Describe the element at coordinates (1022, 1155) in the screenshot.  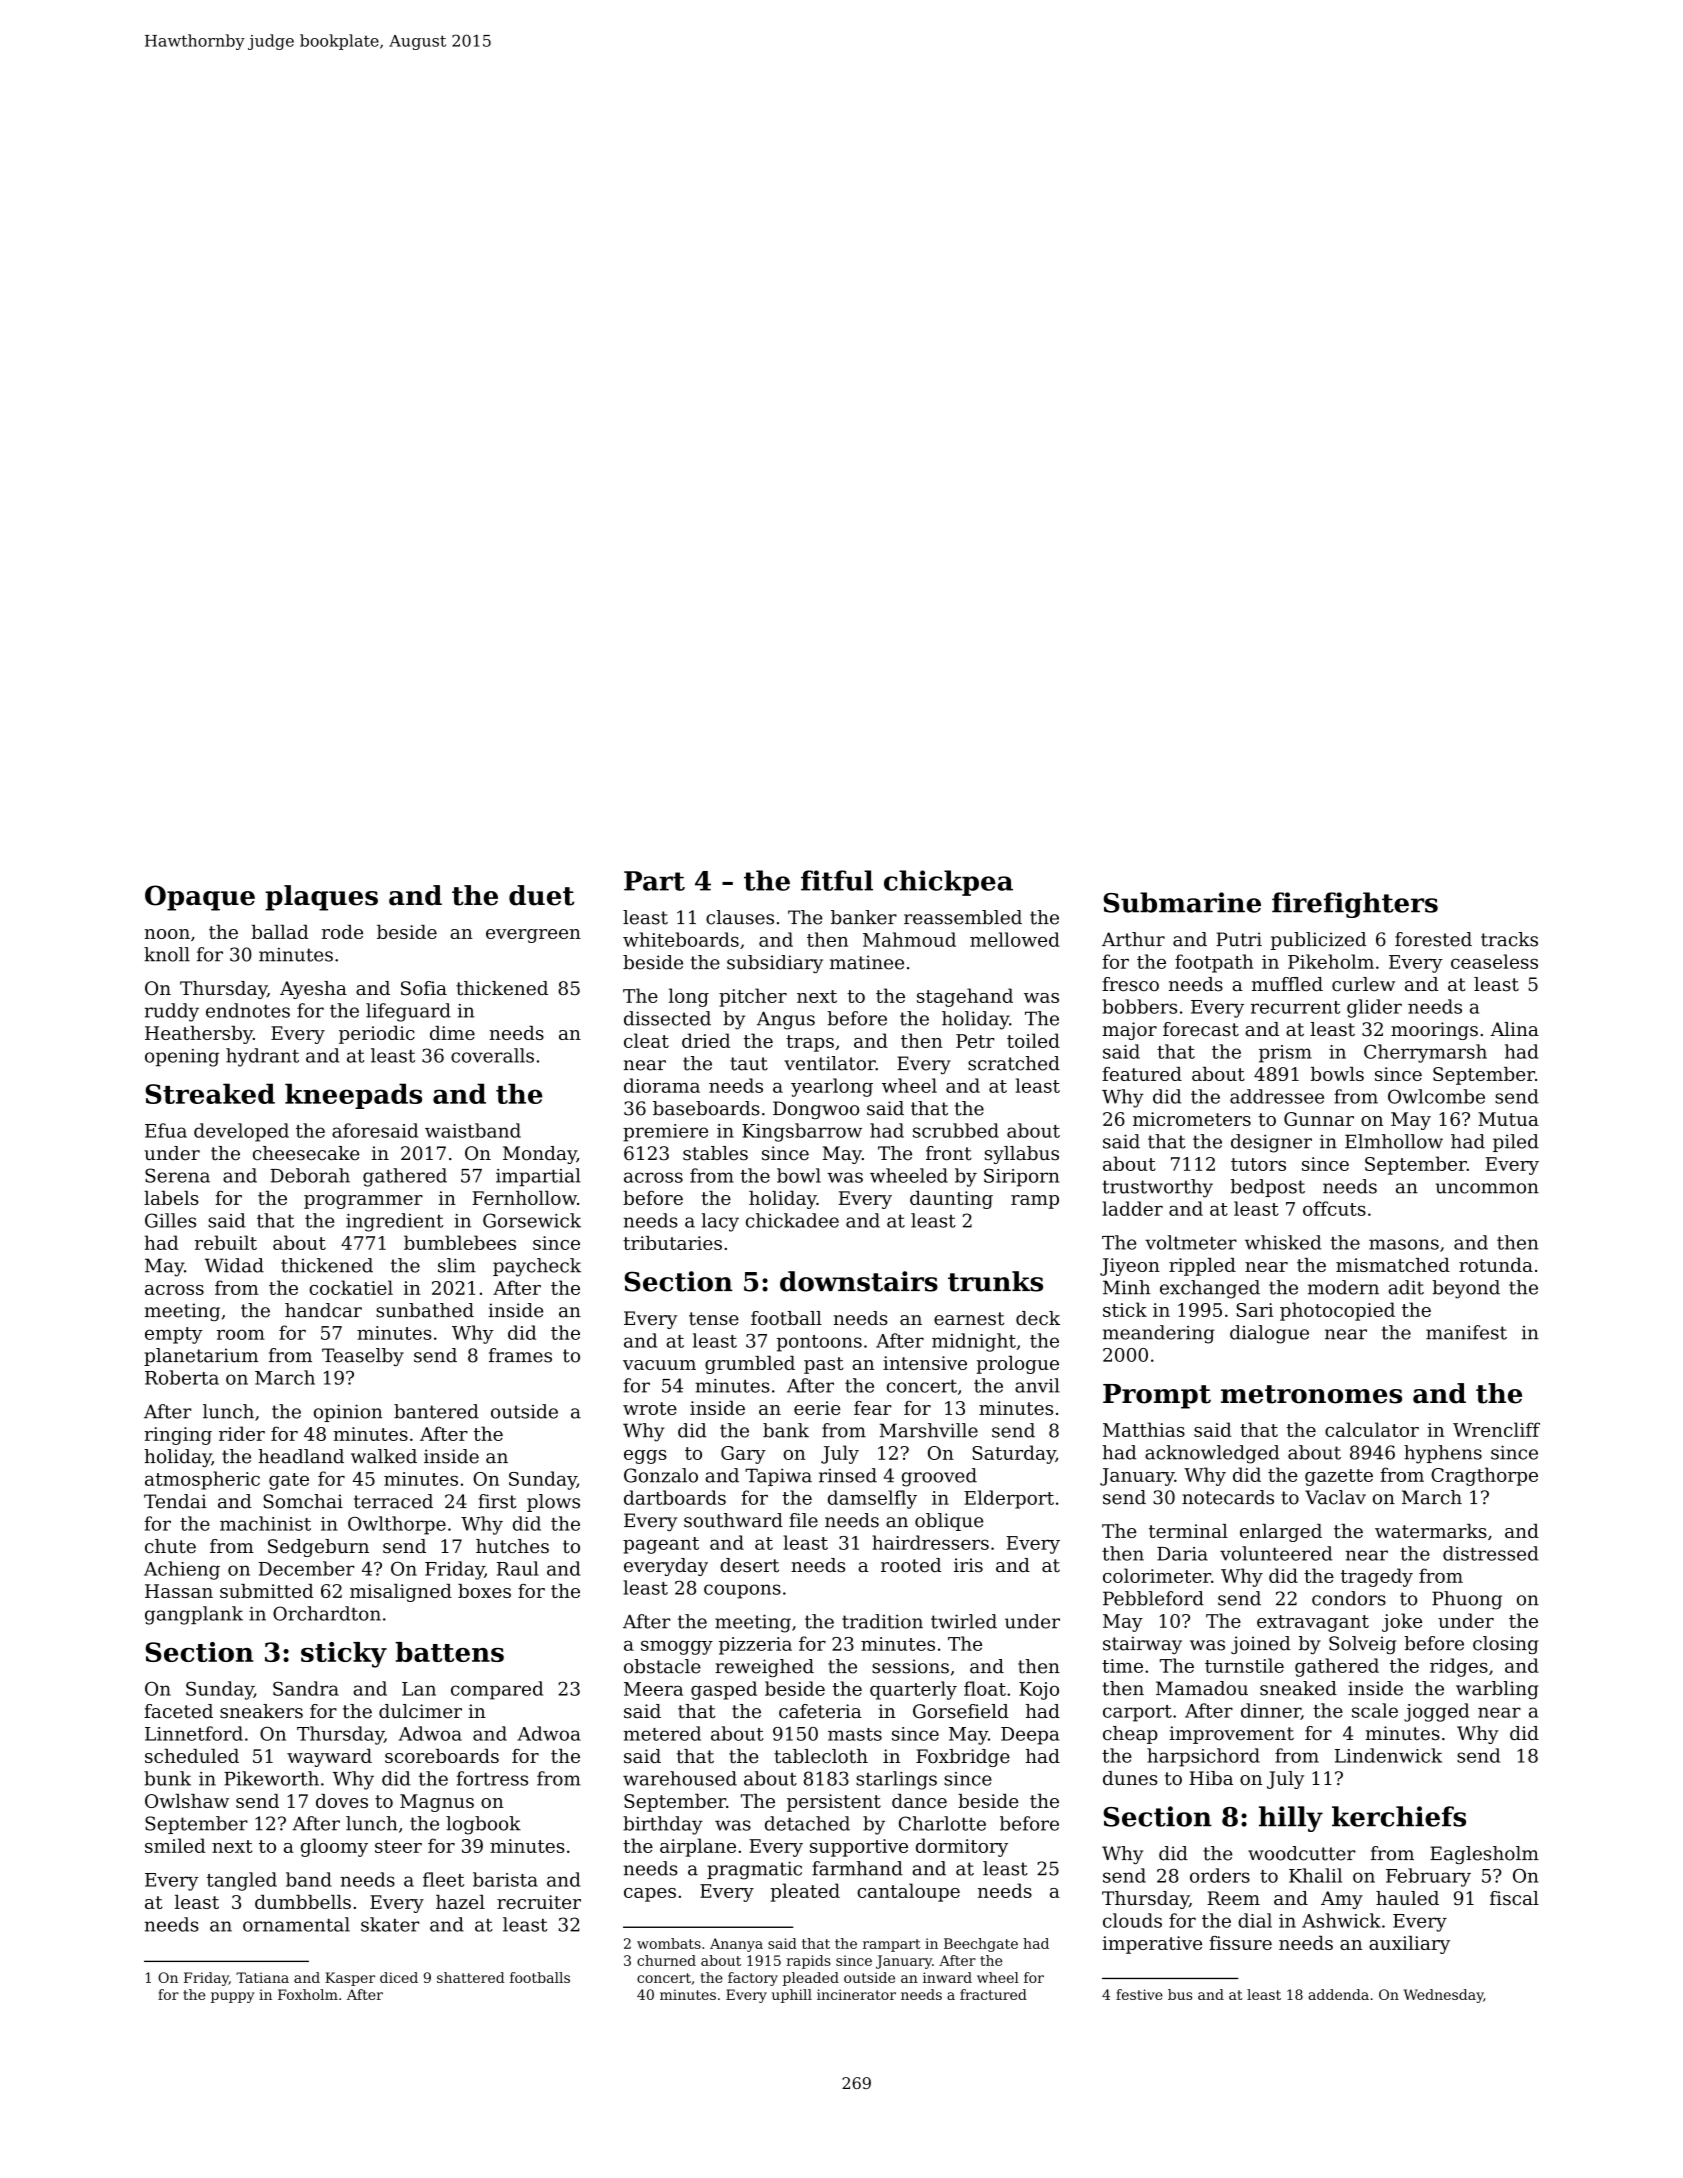
I see `syllabus` at that location.
